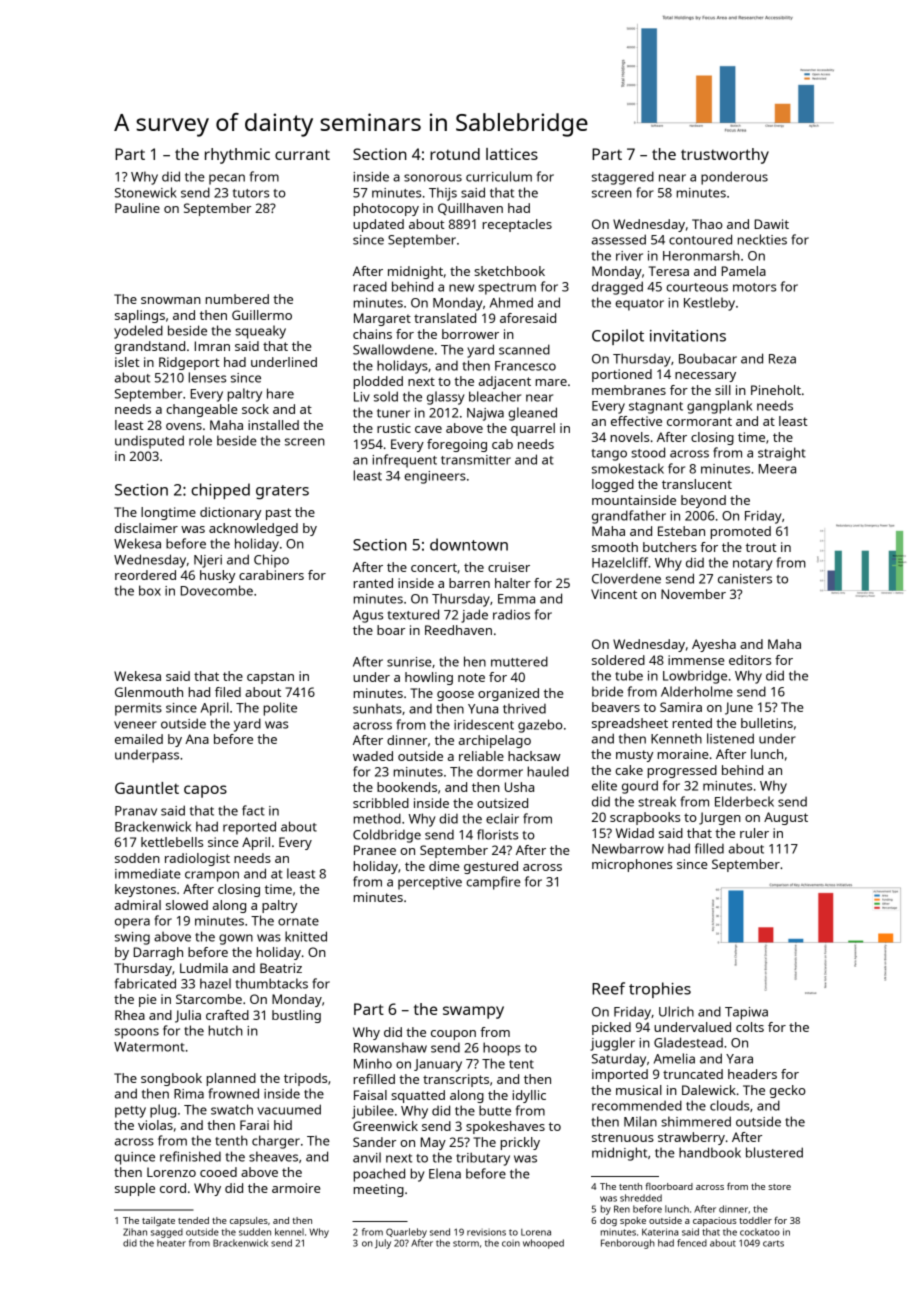 The image size is (924, 1308). I want to click on gangplank, so click(719, 407).
